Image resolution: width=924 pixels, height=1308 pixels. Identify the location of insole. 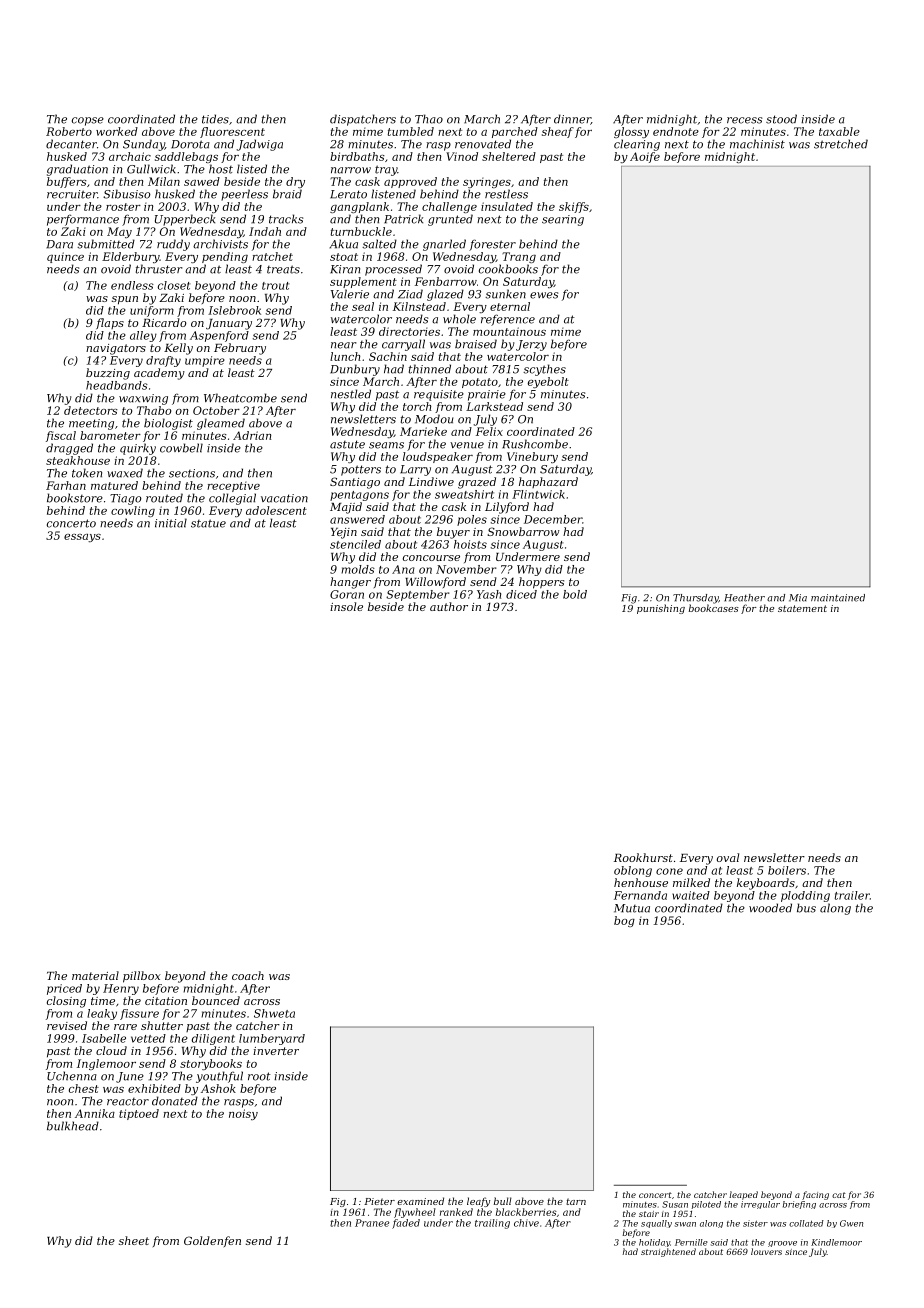
(346, 606).
